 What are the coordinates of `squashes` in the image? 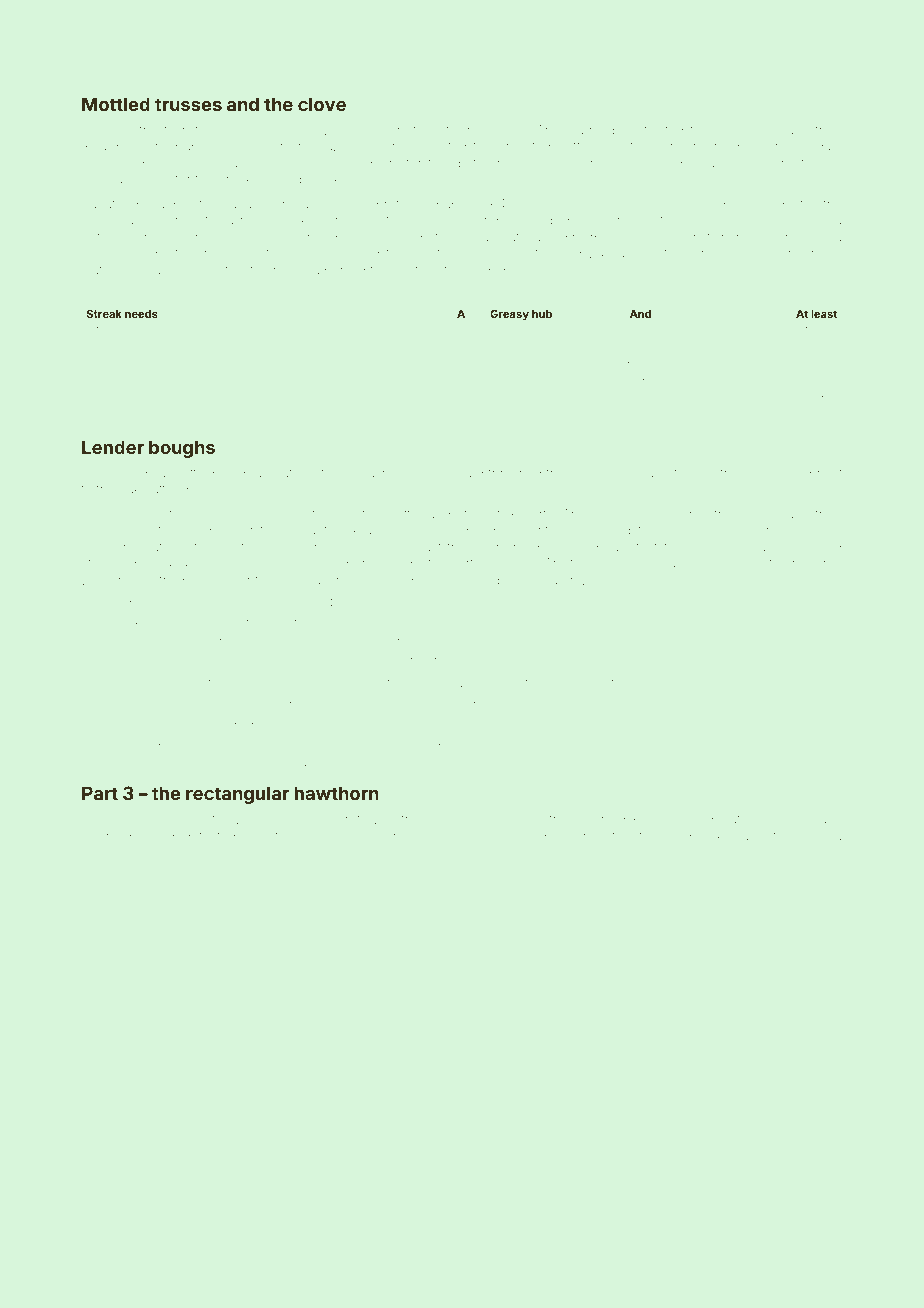 It's located at (374, 475).
